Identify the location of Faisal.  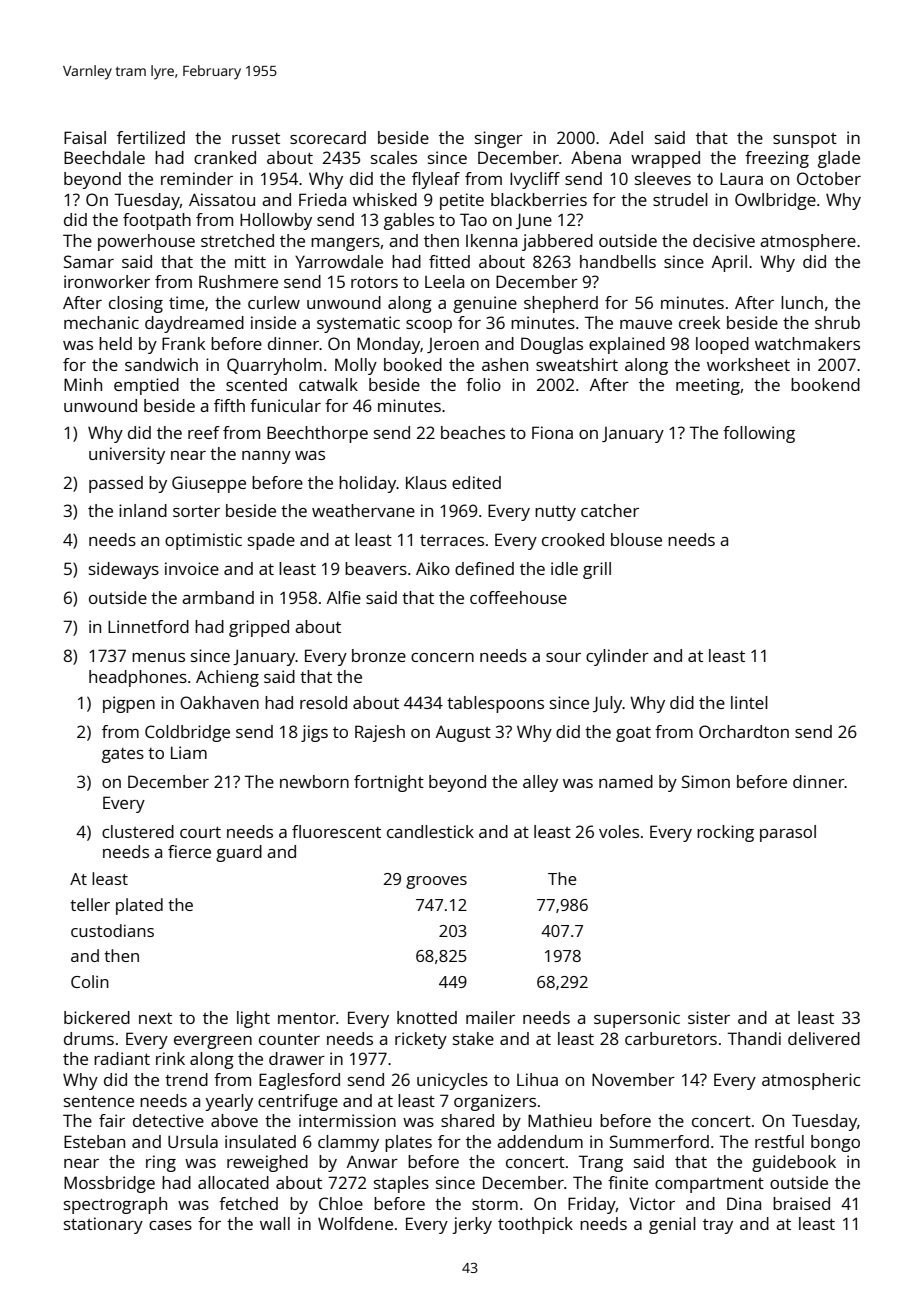
(85, 137).
